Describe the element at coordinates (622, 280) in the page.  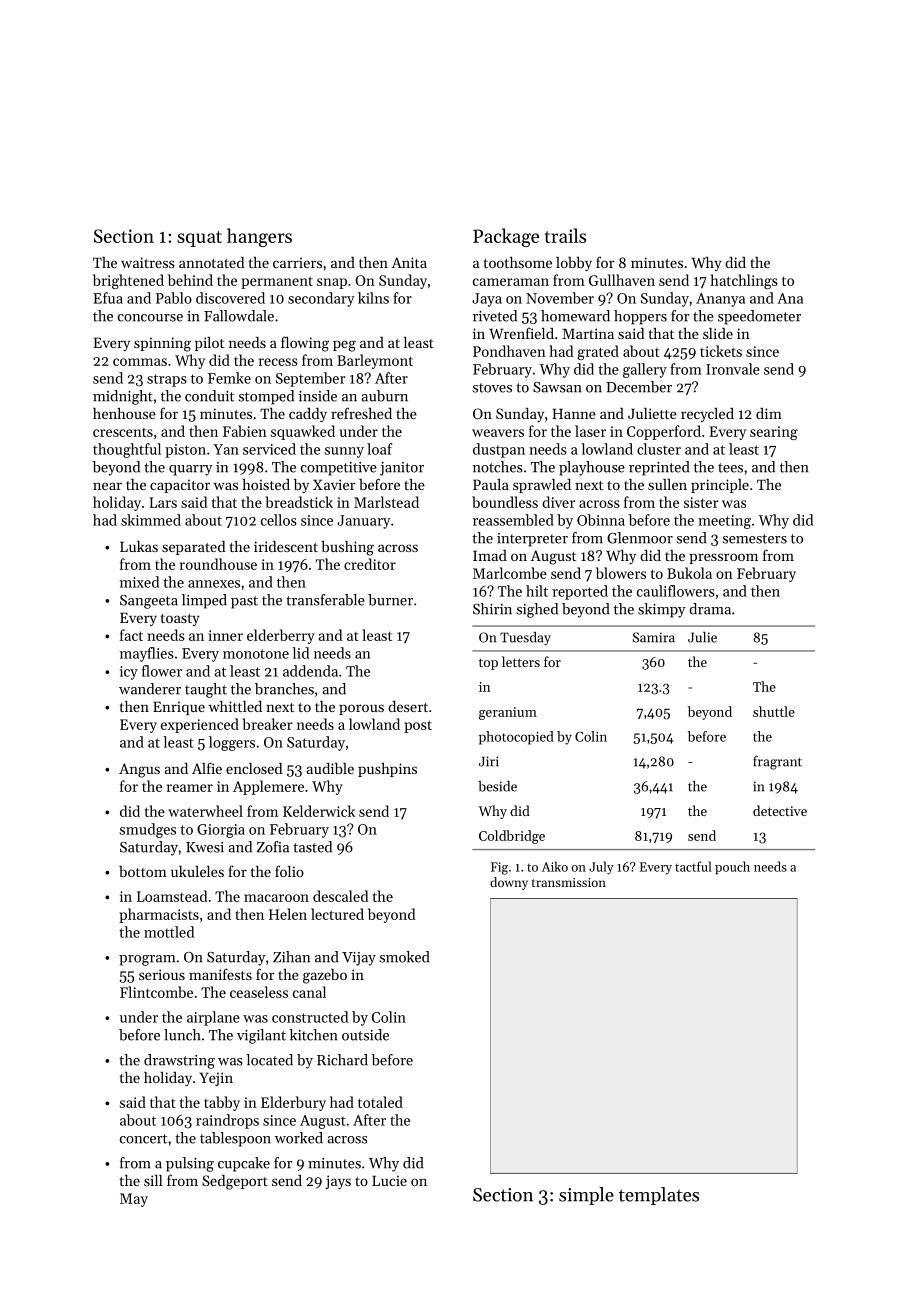
I see `Gullhaven` at that location.
